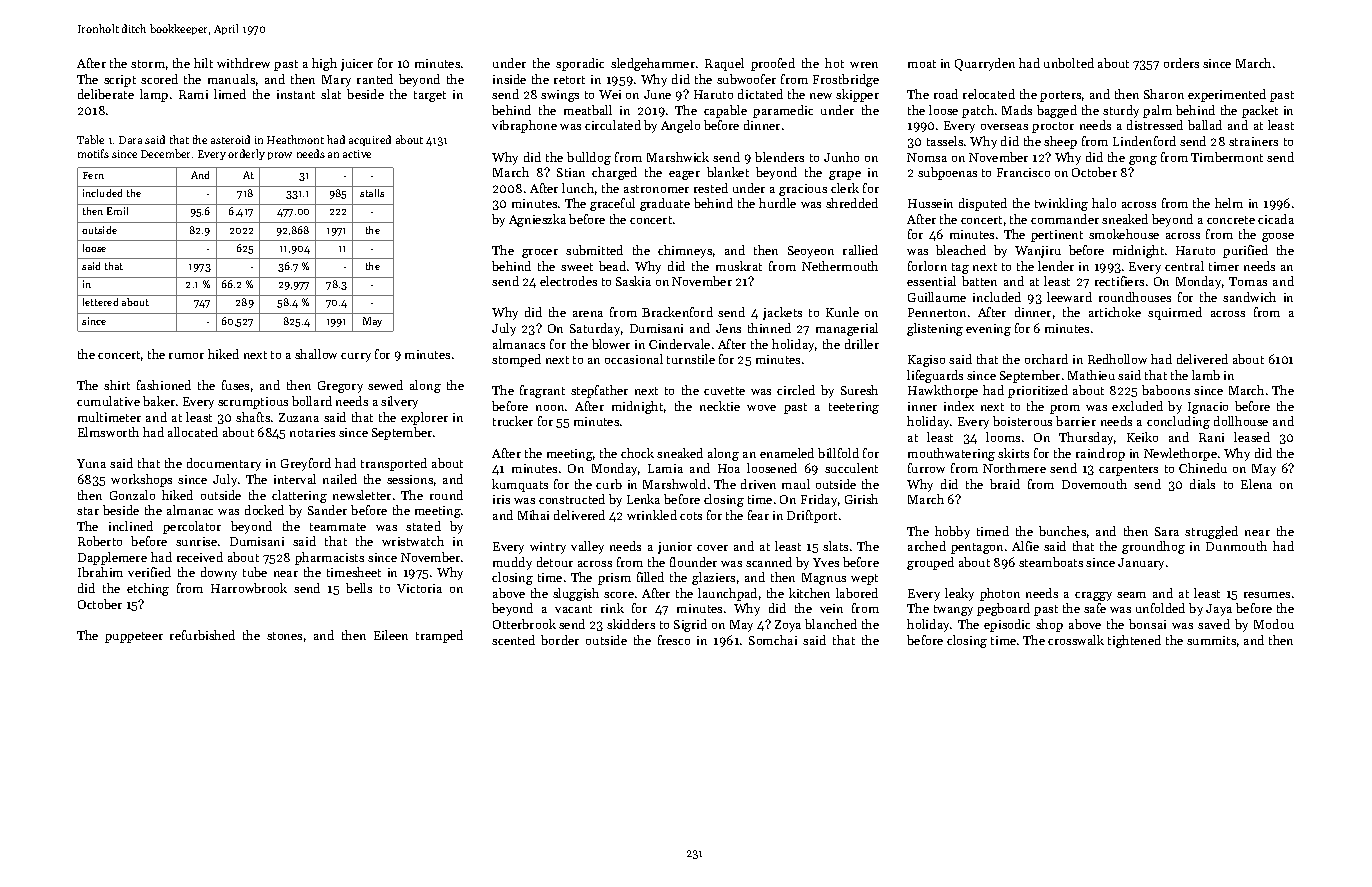 This screenshot has height=887, width=1372. I want to click on sledgehammer, so click(653, 64).
